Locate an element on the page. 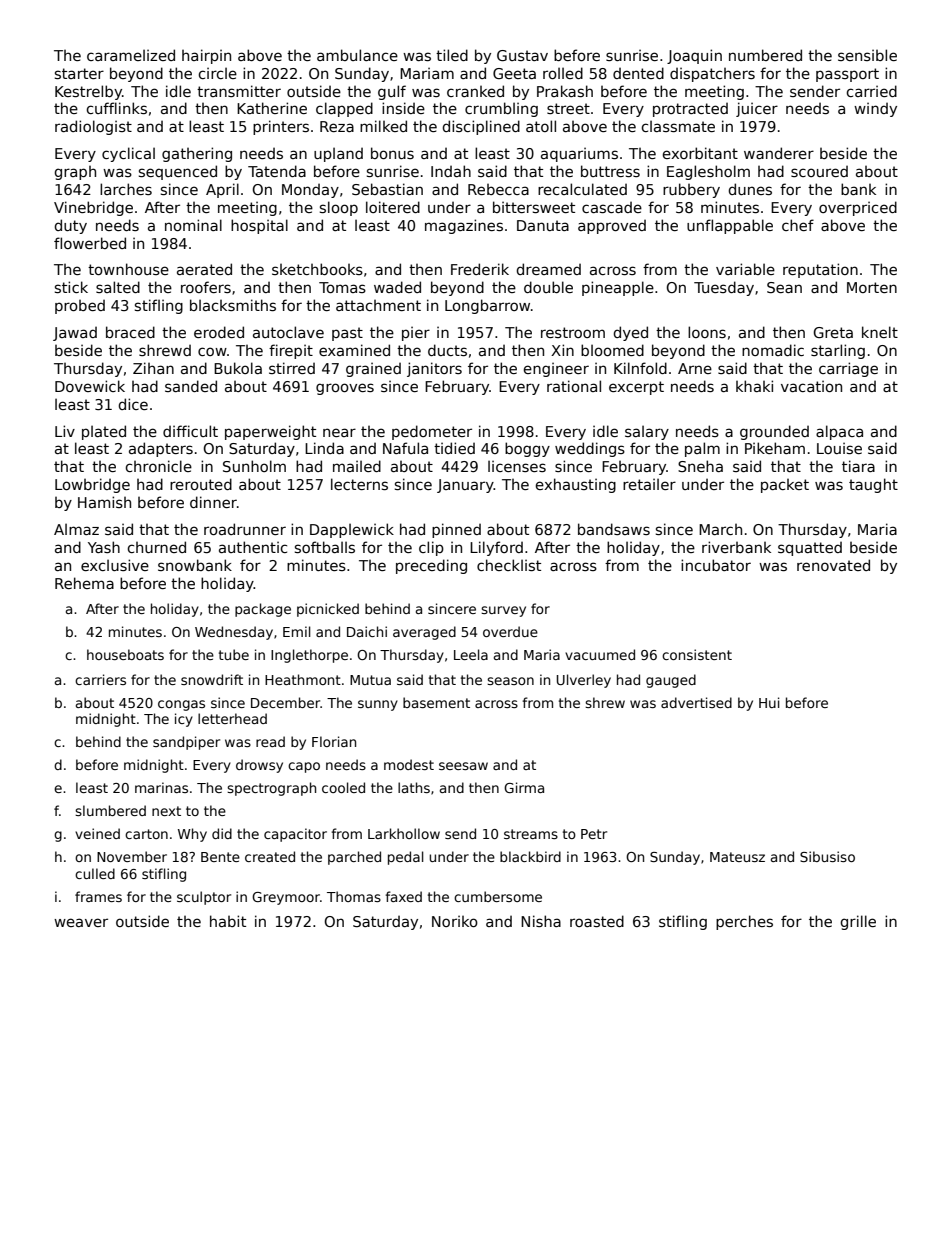  dunes is located at coordinates (750, 189).
